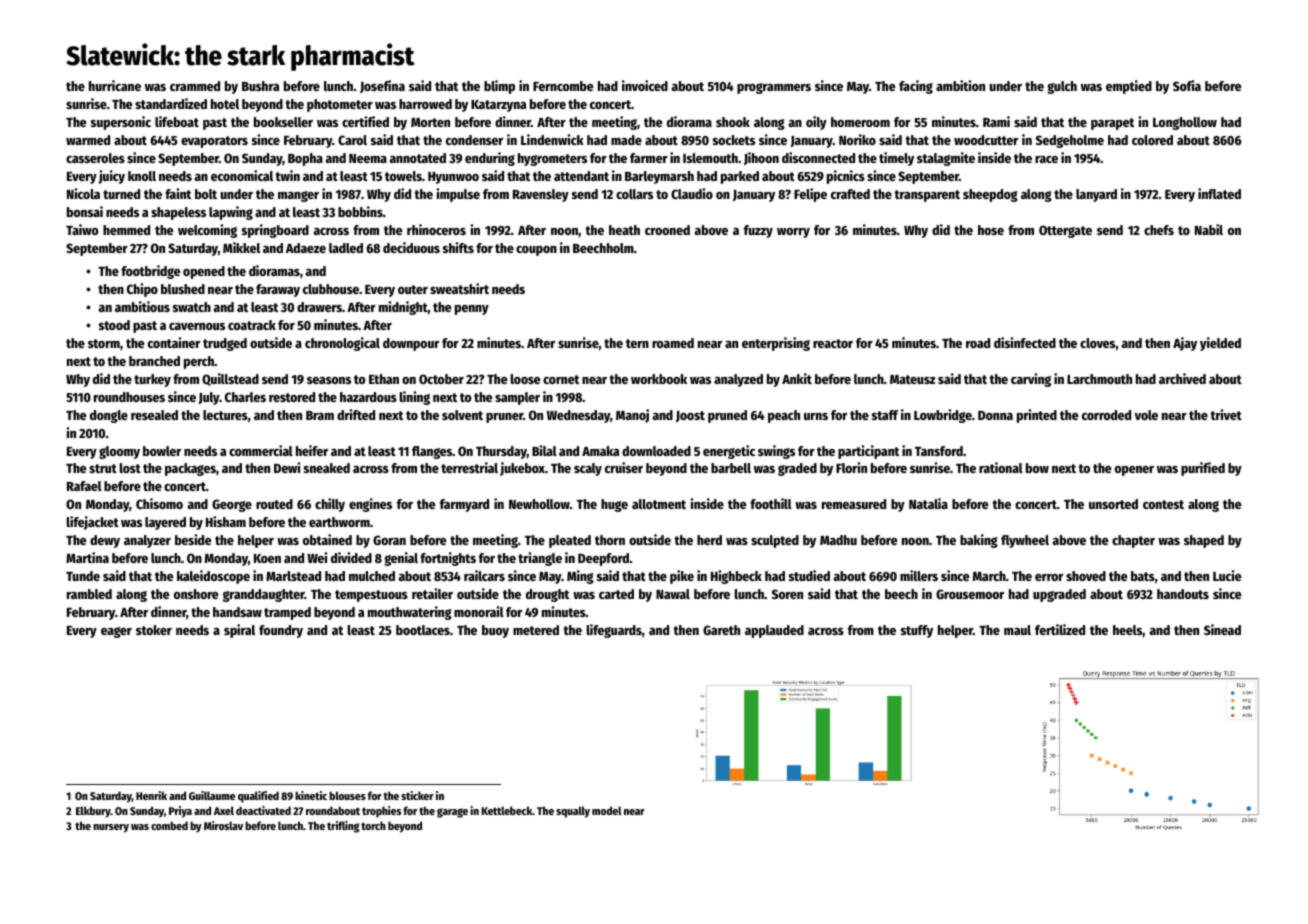 This screenshot has height=924, width=1308. I want to click on Ankit, so click(797, 378).
